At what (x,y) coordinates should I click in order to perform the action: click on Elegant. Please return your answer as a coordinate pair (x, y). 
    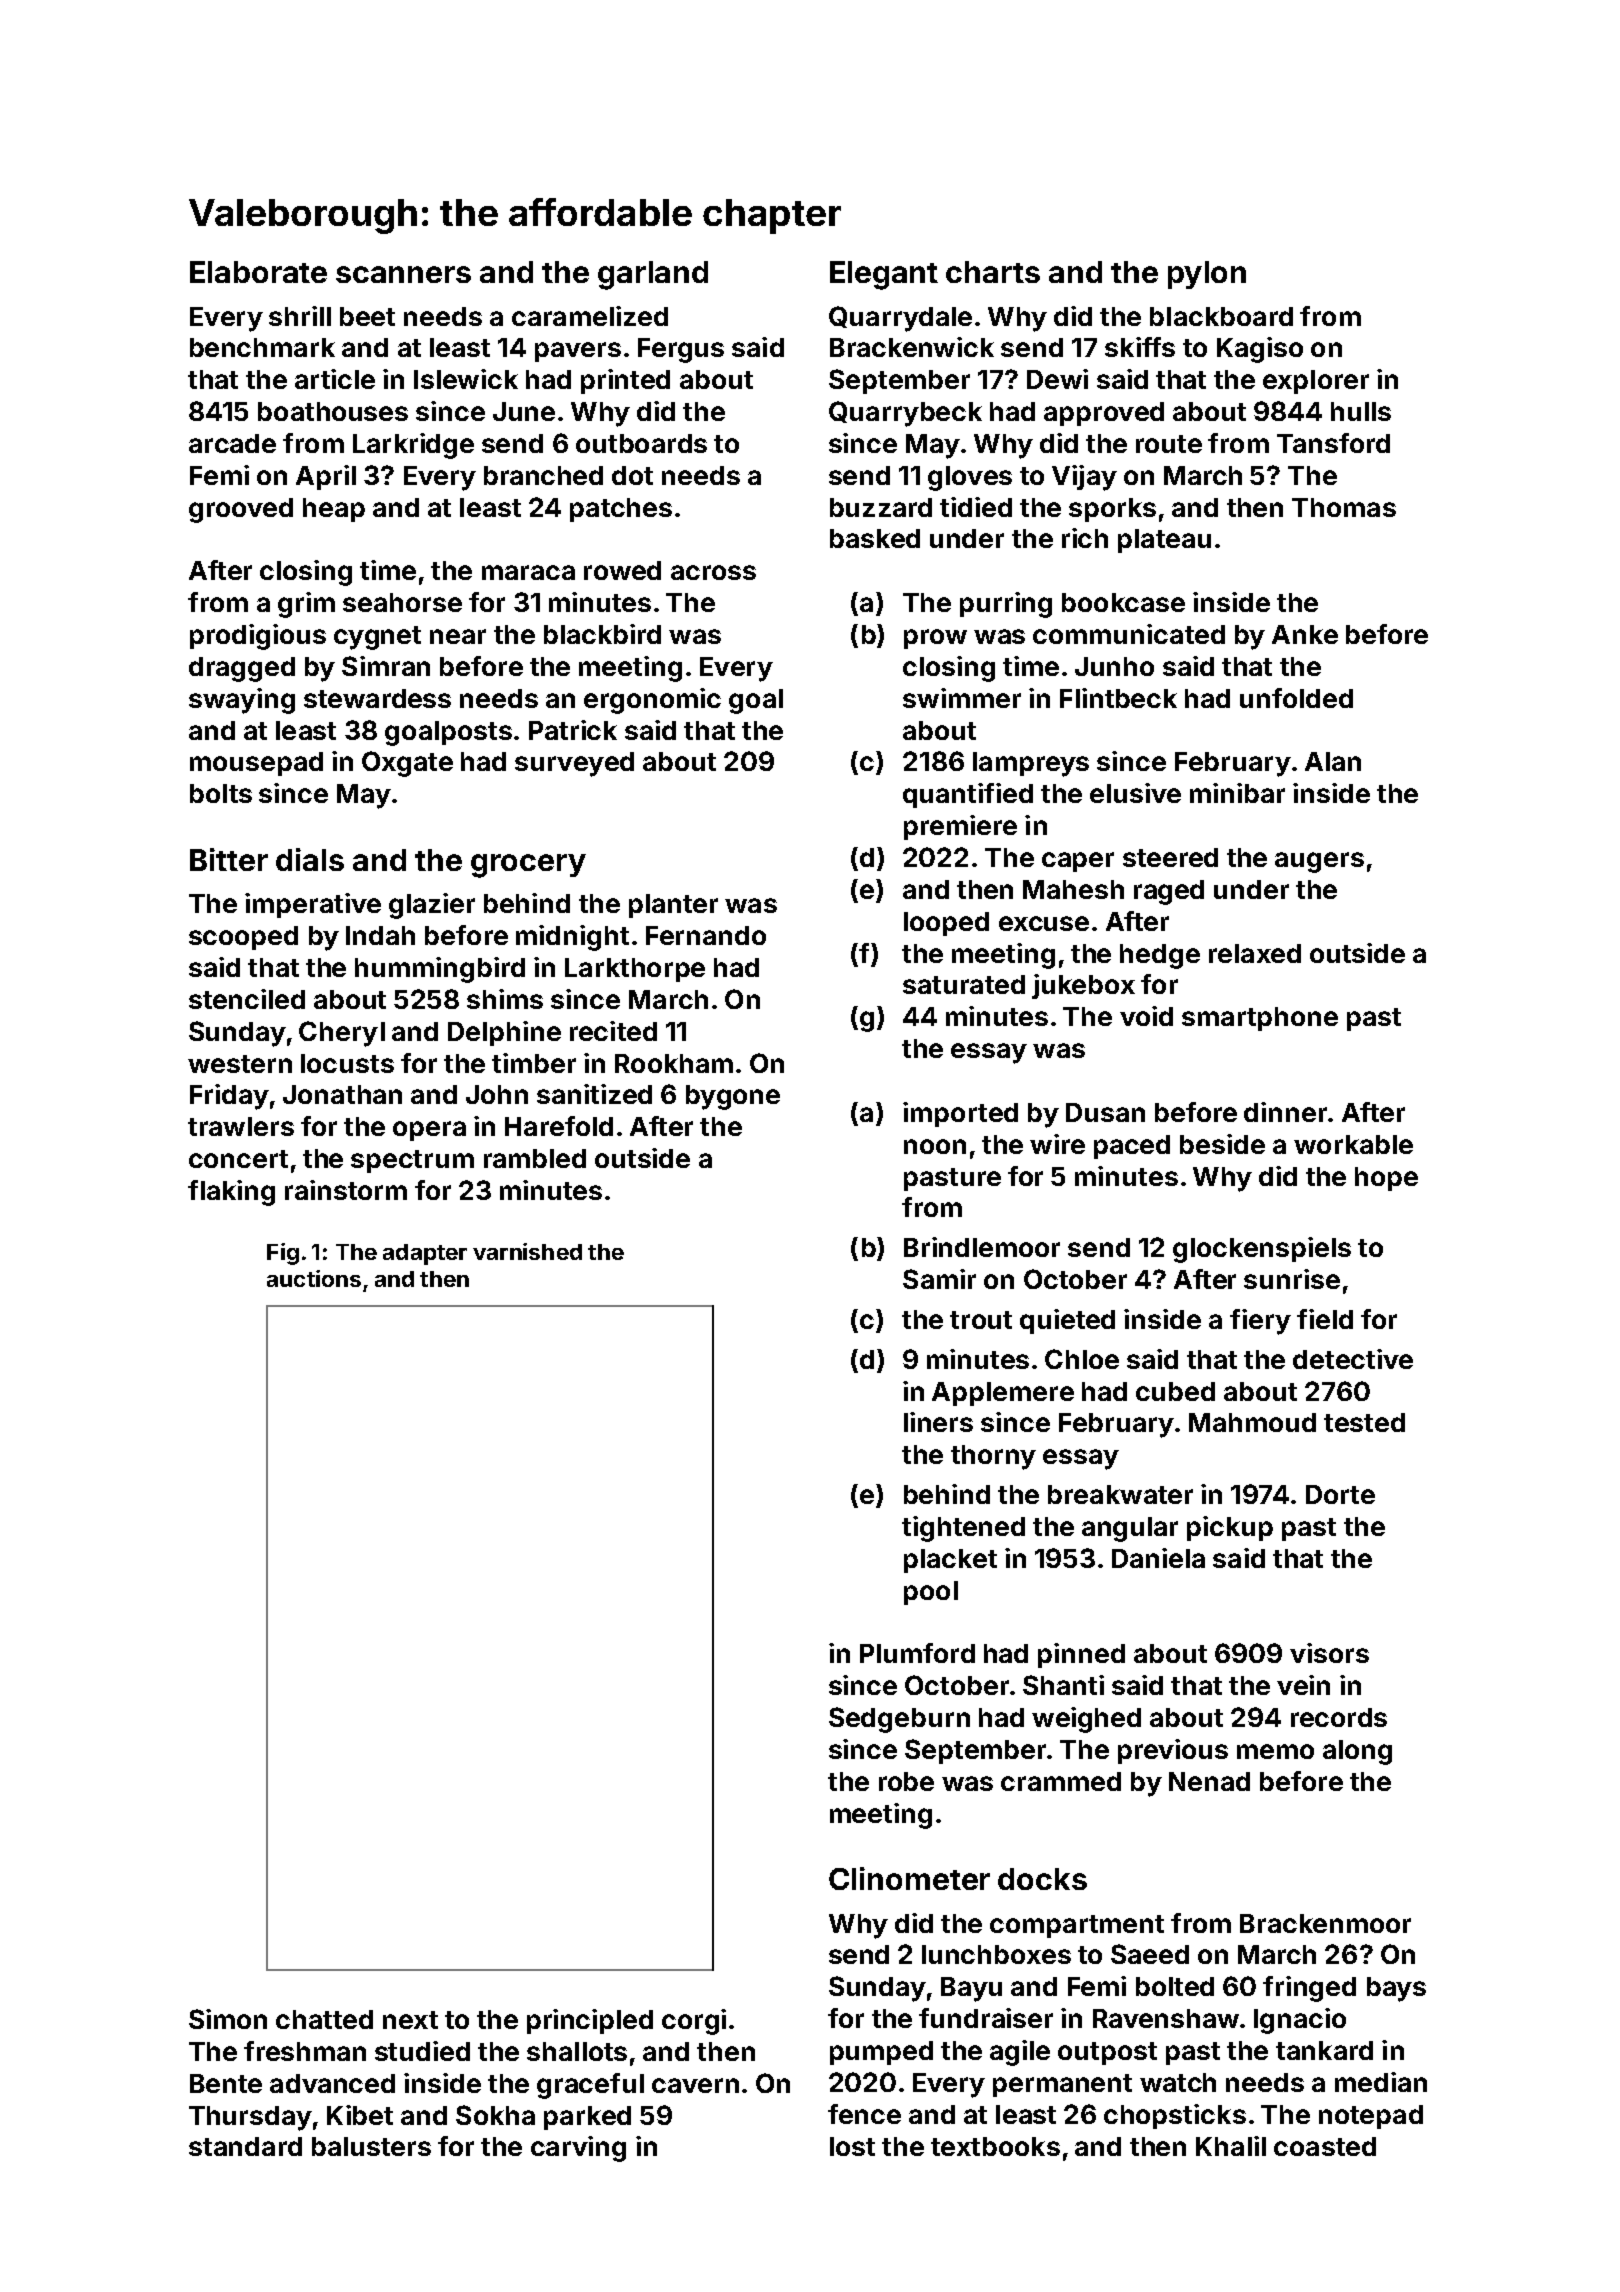
    Looking at the image, I should click on (884, 275).
